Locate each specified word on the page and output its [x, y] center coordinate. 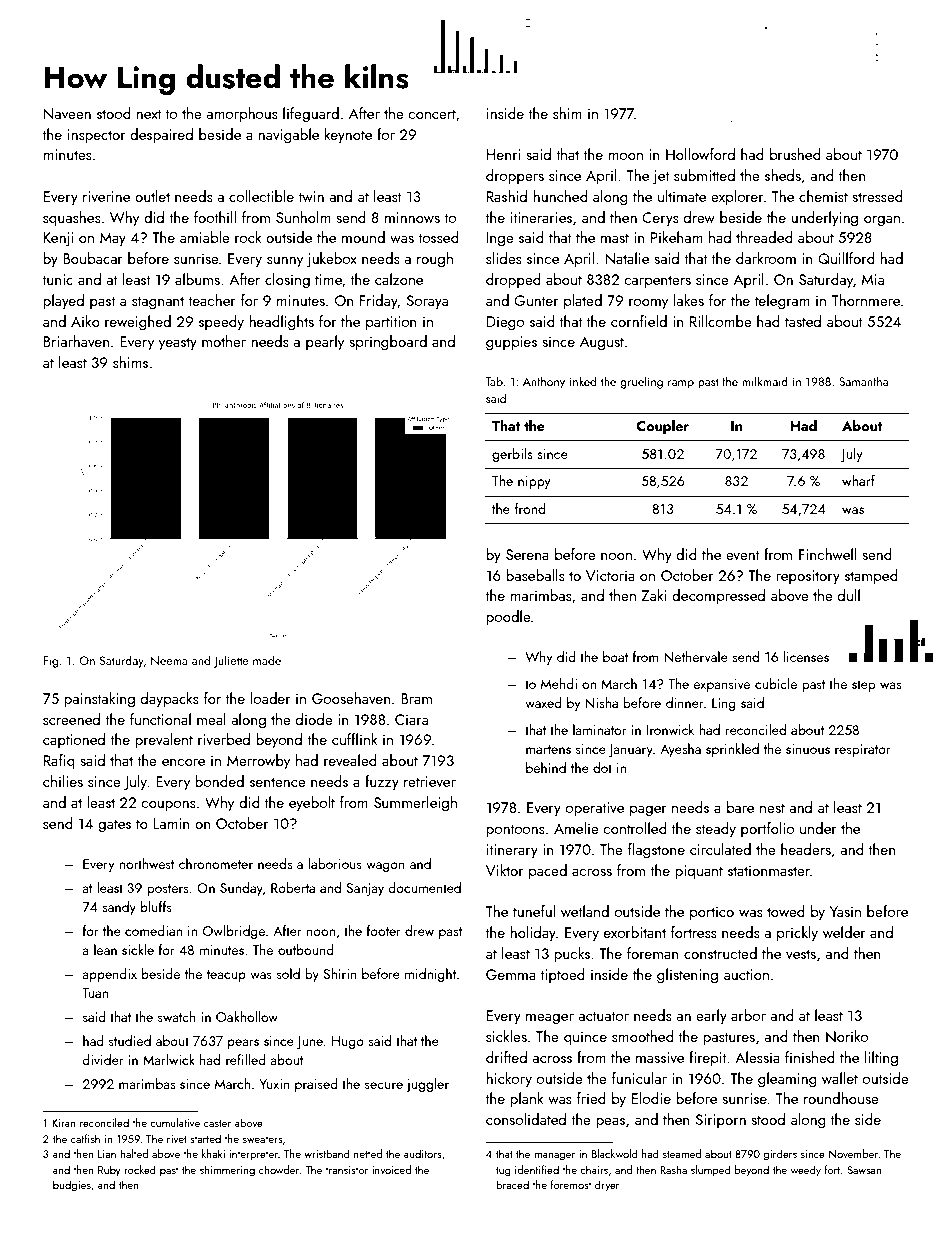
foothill [215, 217]
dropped [513, 280]
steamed [682, 1153]
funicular [639, 1078]
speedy [221, 323]
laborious [335, 863]
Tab [494, 381]
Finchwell [828, 554]
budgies [72, 1186]
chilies [63, 781]
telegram [782, 302]
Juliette [231, 661]
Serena [527, 554]
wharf [858, 480]
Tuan [95, 993]
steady [716, 830]
